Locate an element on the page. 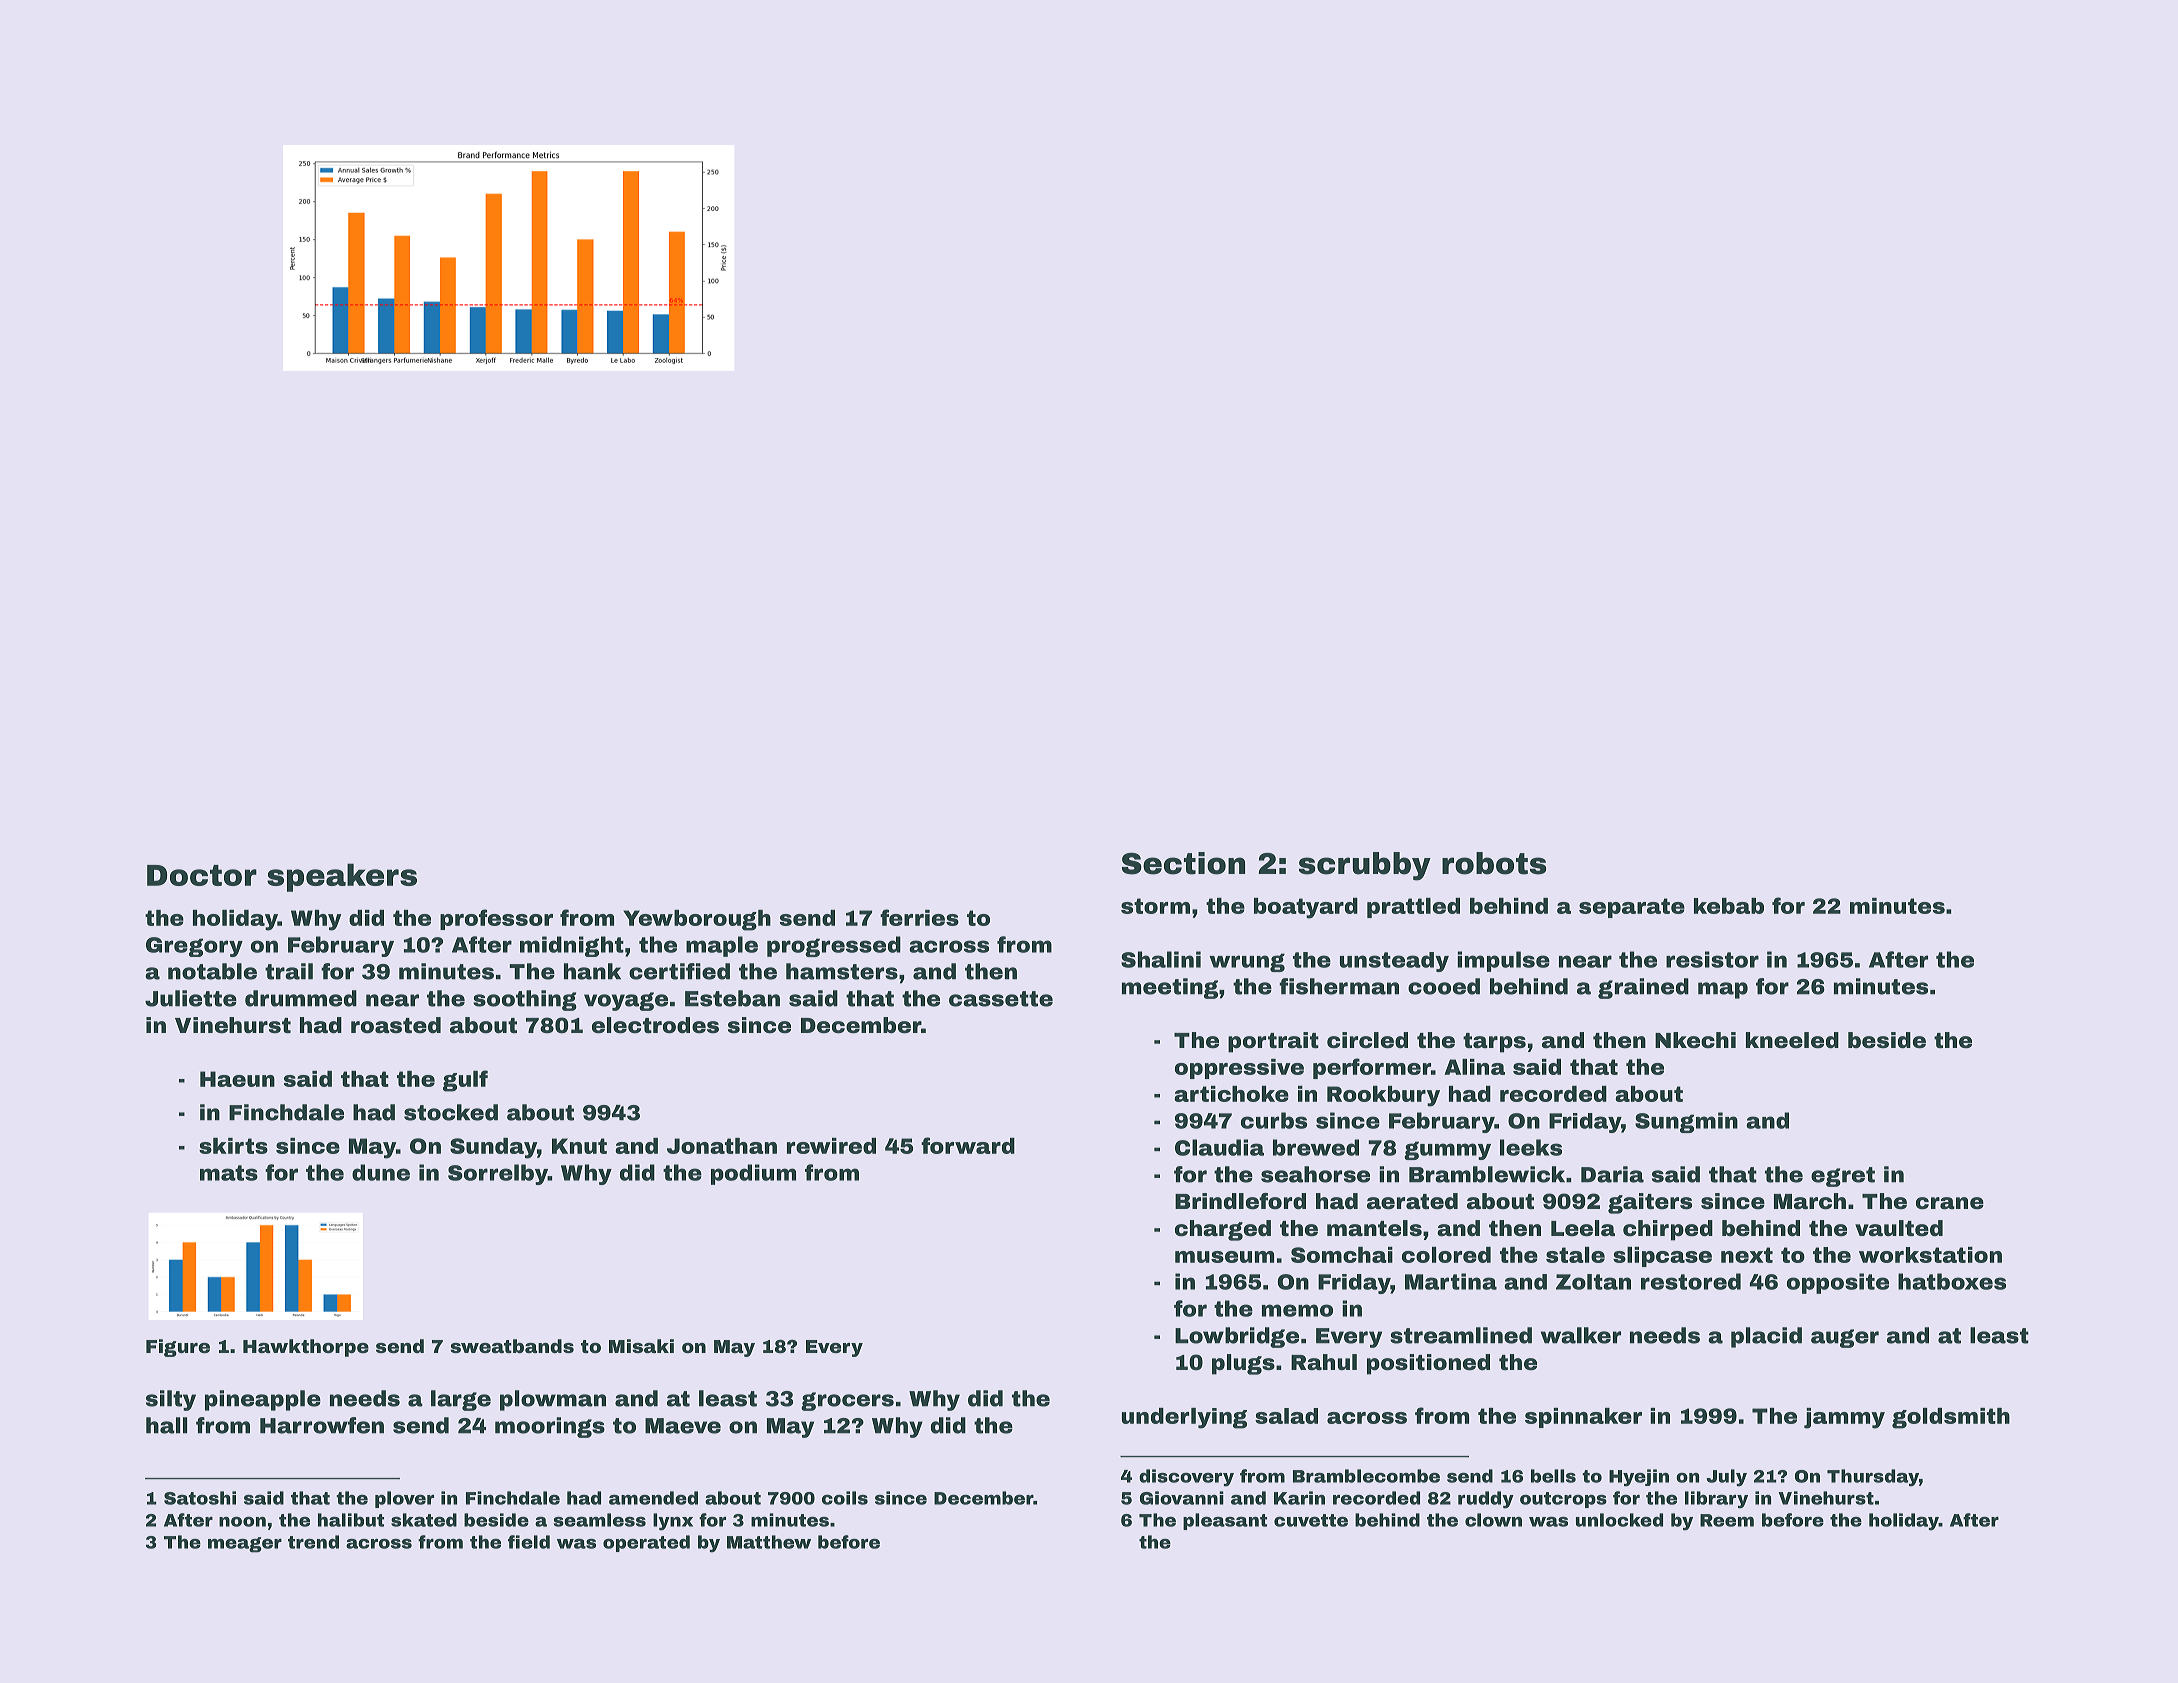  storm is located at coordinates (1155, 906).
